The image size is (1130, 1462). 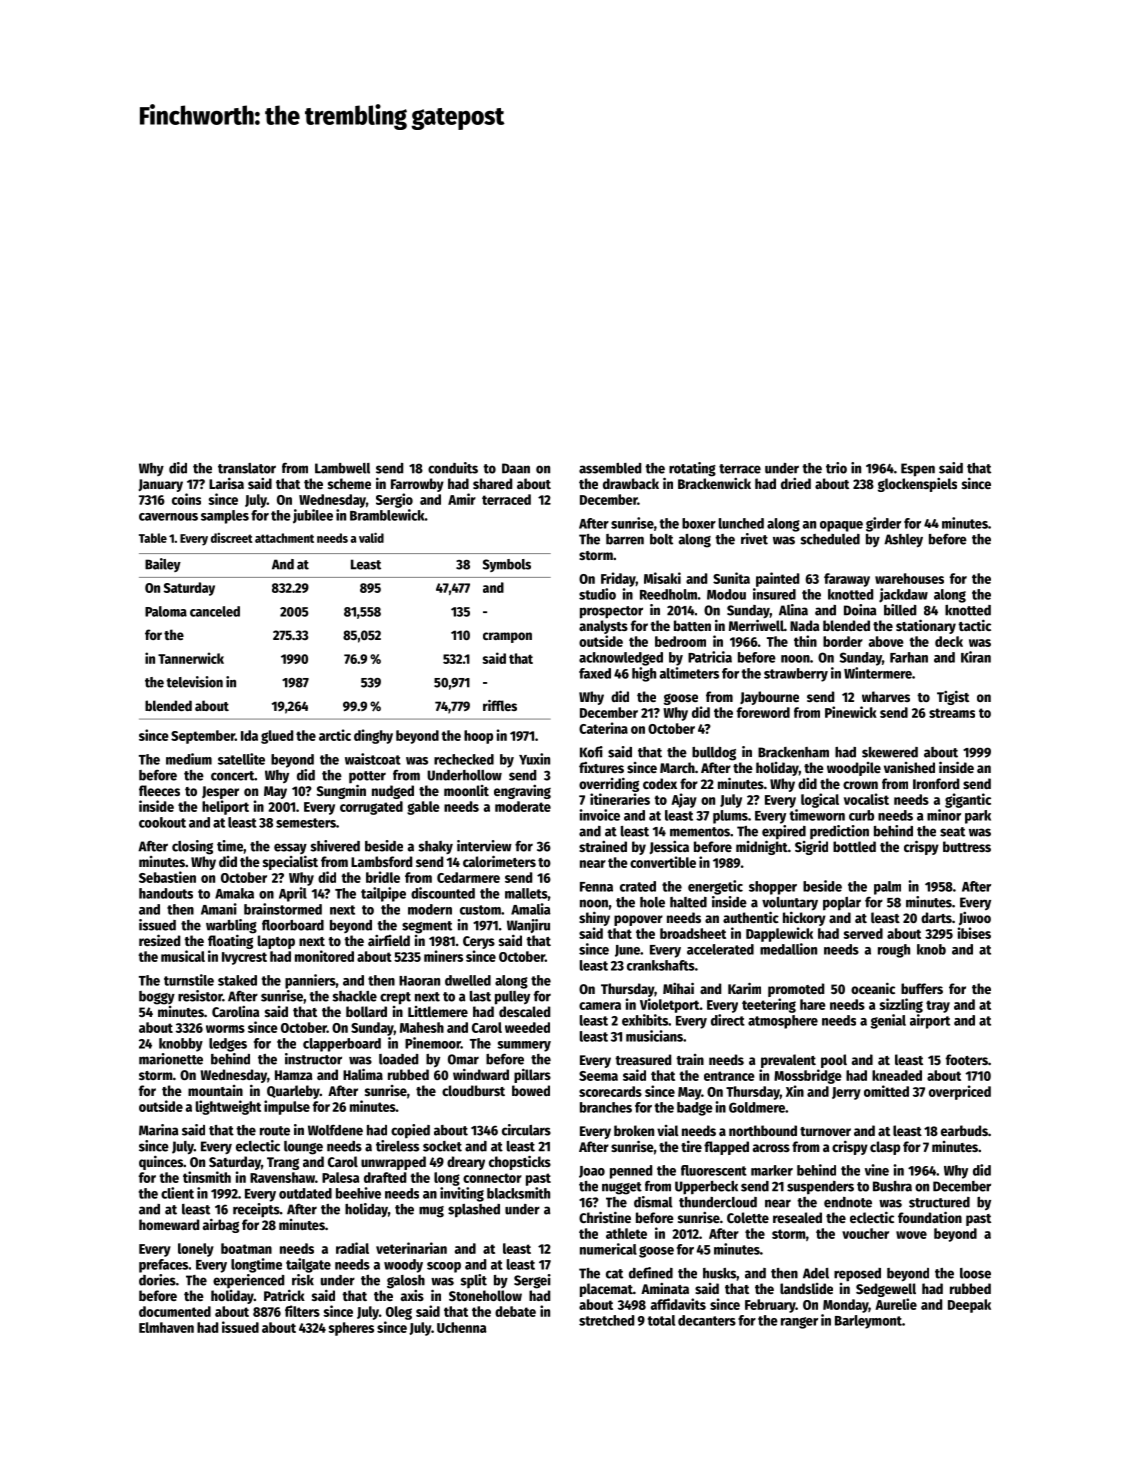 I want to click on conduits, so click(x=453, y=468).
